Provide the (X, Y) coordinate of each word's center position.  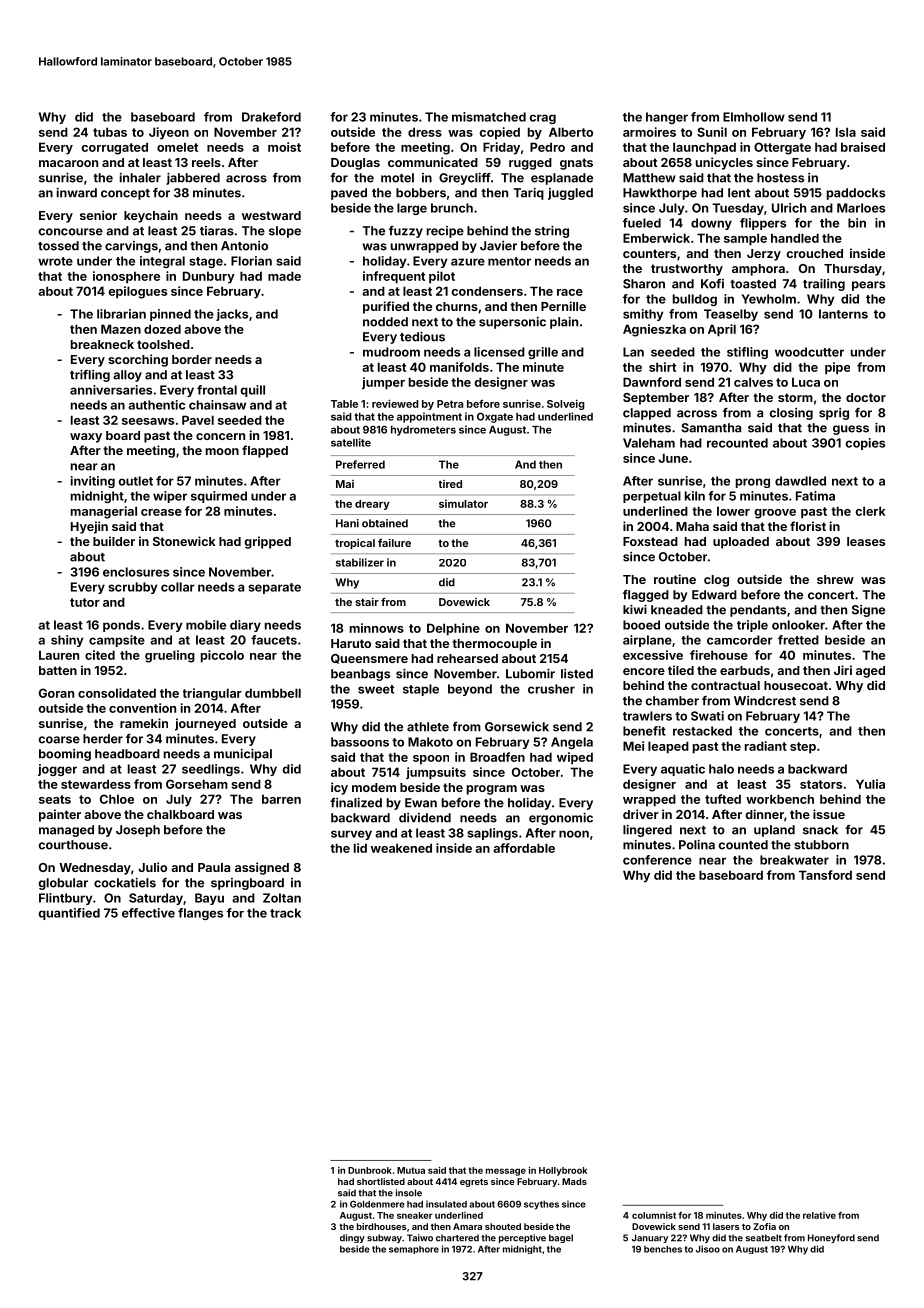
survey (351, 835)
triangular (212, 694)
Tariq (529, 194)
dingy (352, 1238)
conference (657, 860)
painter (60, 815)
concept (125, 194)
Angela (572, 743)
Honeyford (831, 1238)
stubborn (821, 845)
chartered (457, 1238)
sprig (834, 414)
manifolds (459, 367)
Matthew (649, 178)
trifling (90, 376)
